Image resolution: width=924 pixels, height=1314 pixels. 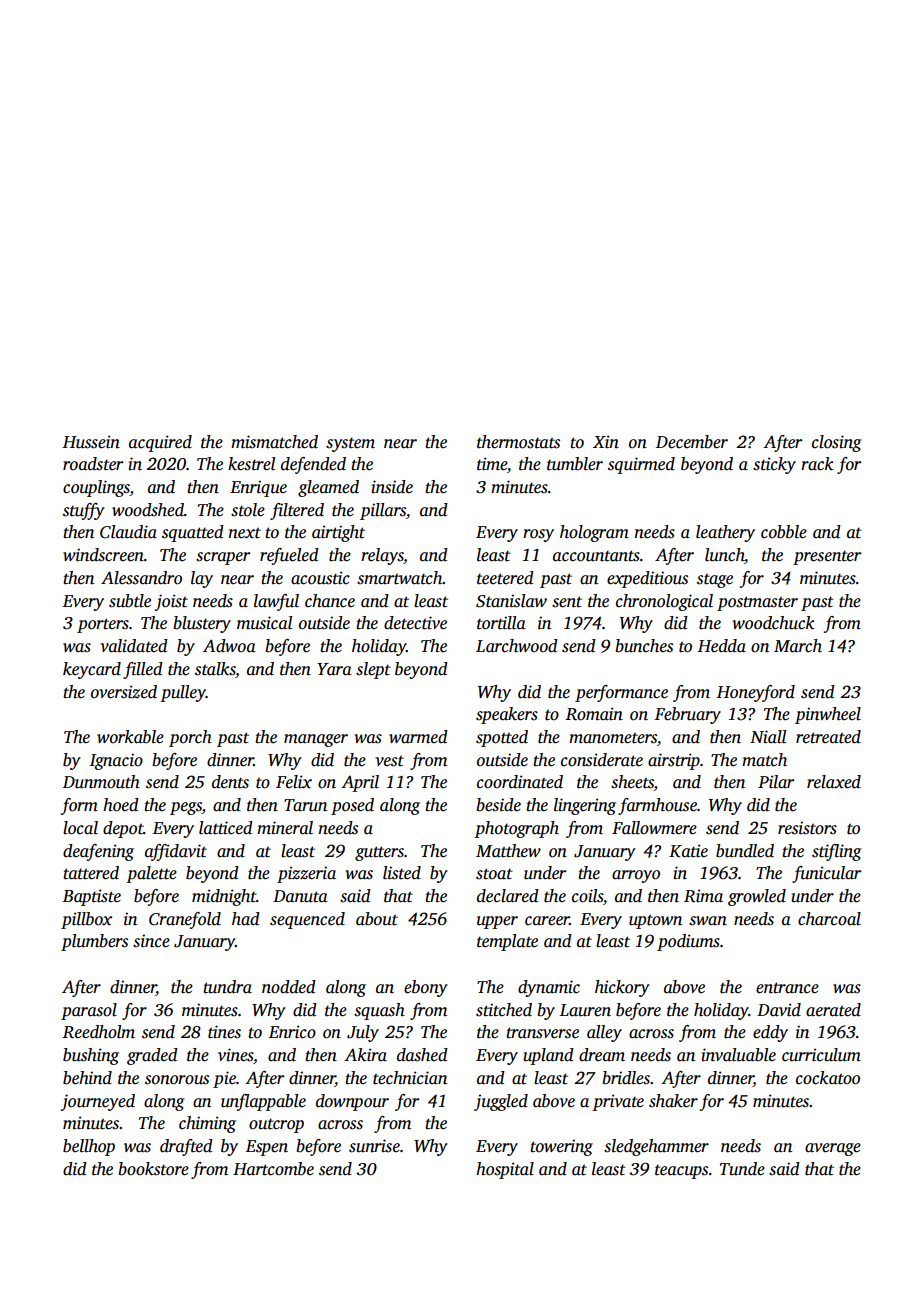 I want to click on tattered, so click(x=91, y=873).
